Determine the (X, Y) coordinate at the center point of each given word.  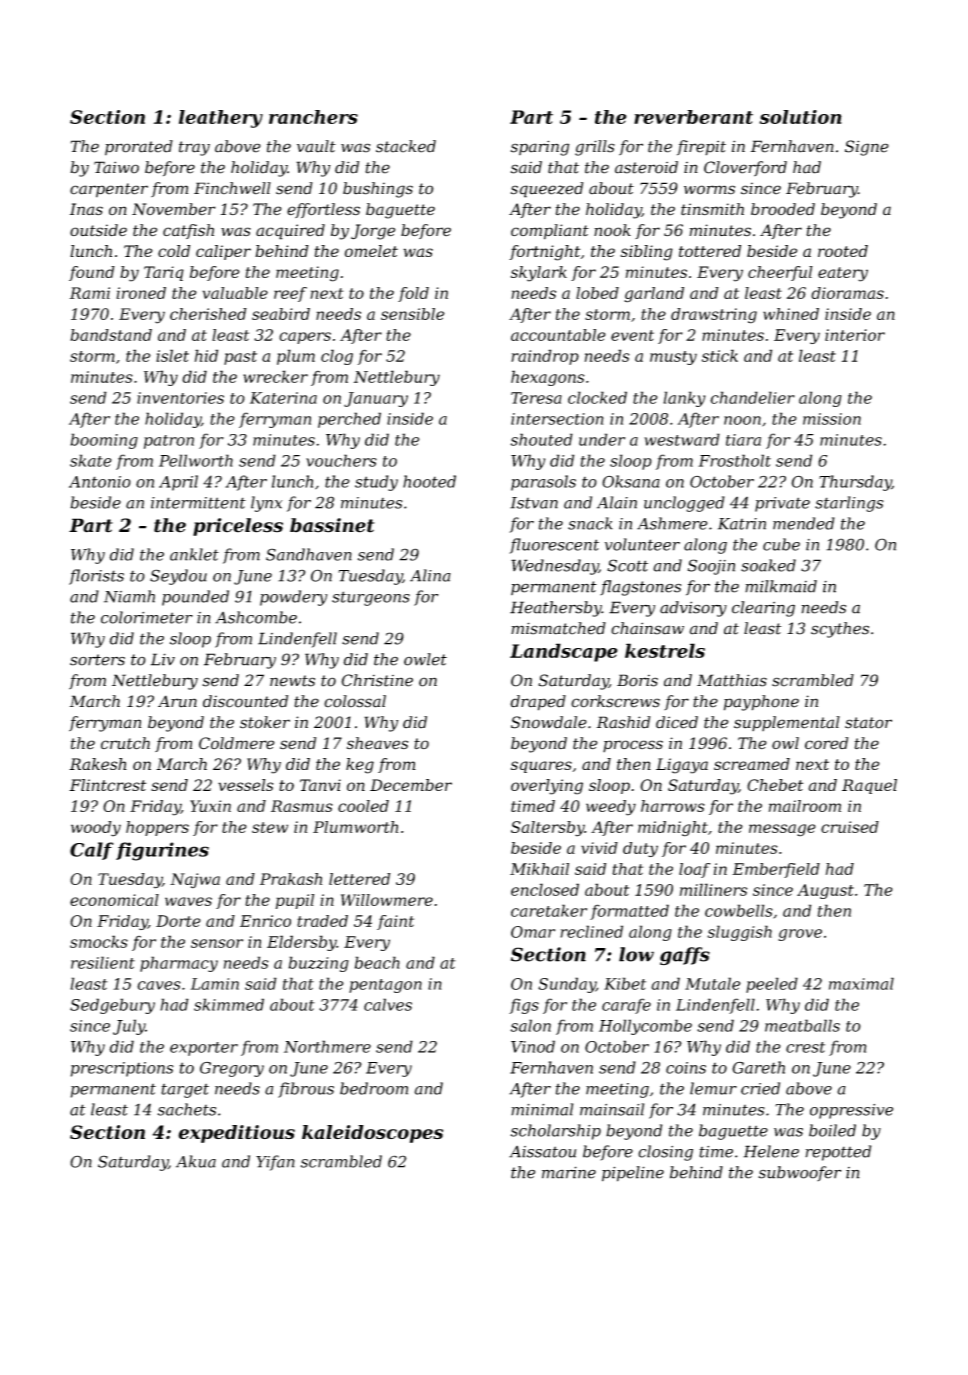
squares (541, 767)
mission (832, 419)
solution (800, 117)
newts (292, 681)
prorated (139, 148)
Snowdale (549, 722)
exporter (204, 1049)
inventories (180, 398)
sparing (540, 148)
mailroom (805, 806)
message (782, 830)
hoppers (157, 828)
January (376, 399)
